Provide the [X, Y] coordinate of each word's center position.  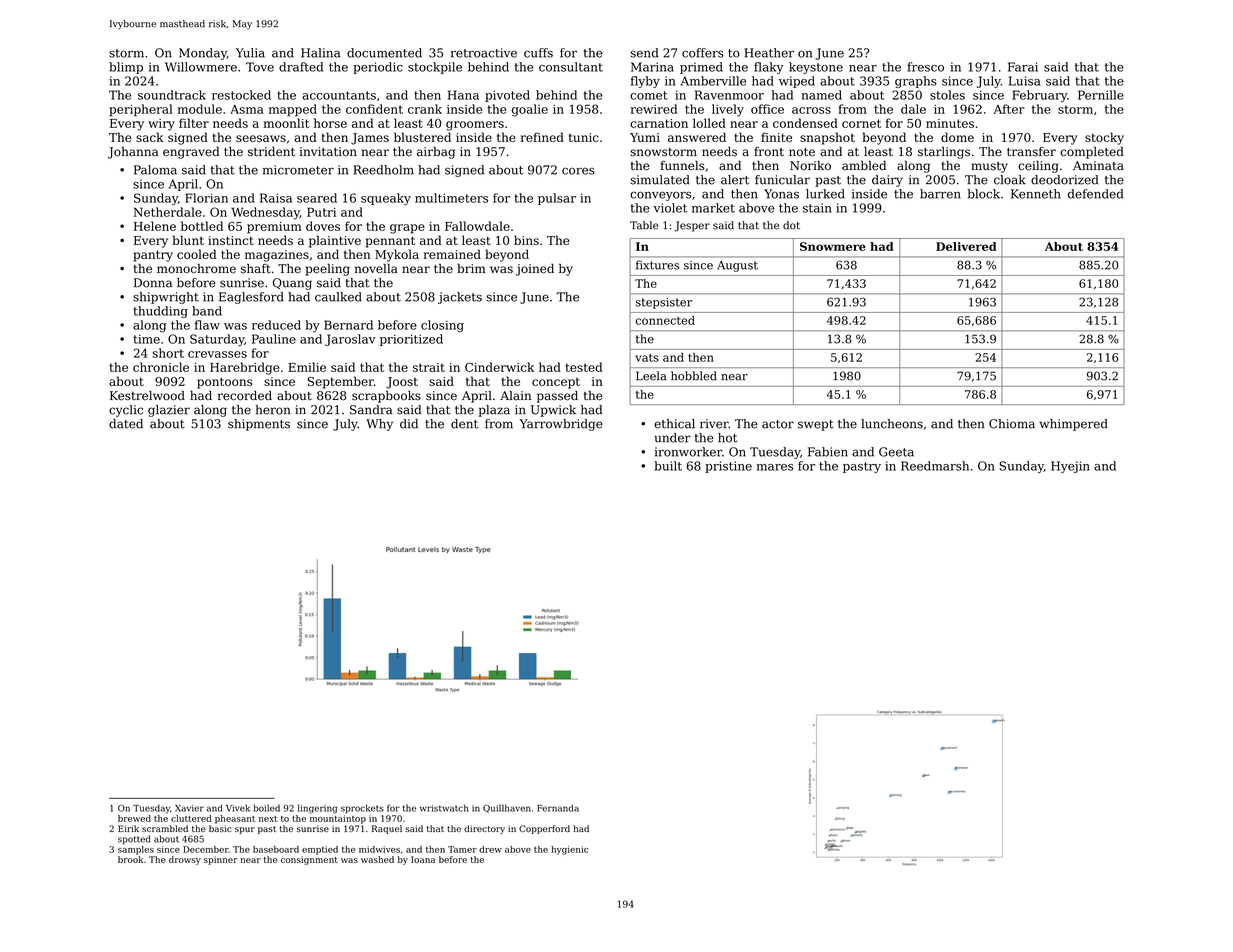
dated [126, 424]
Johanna [133, 152]
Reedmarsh [935, 466]
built [668, 466]
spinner [221, 860]
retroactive [484, 53]
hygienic [569, 850]
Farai [1023, 67]
